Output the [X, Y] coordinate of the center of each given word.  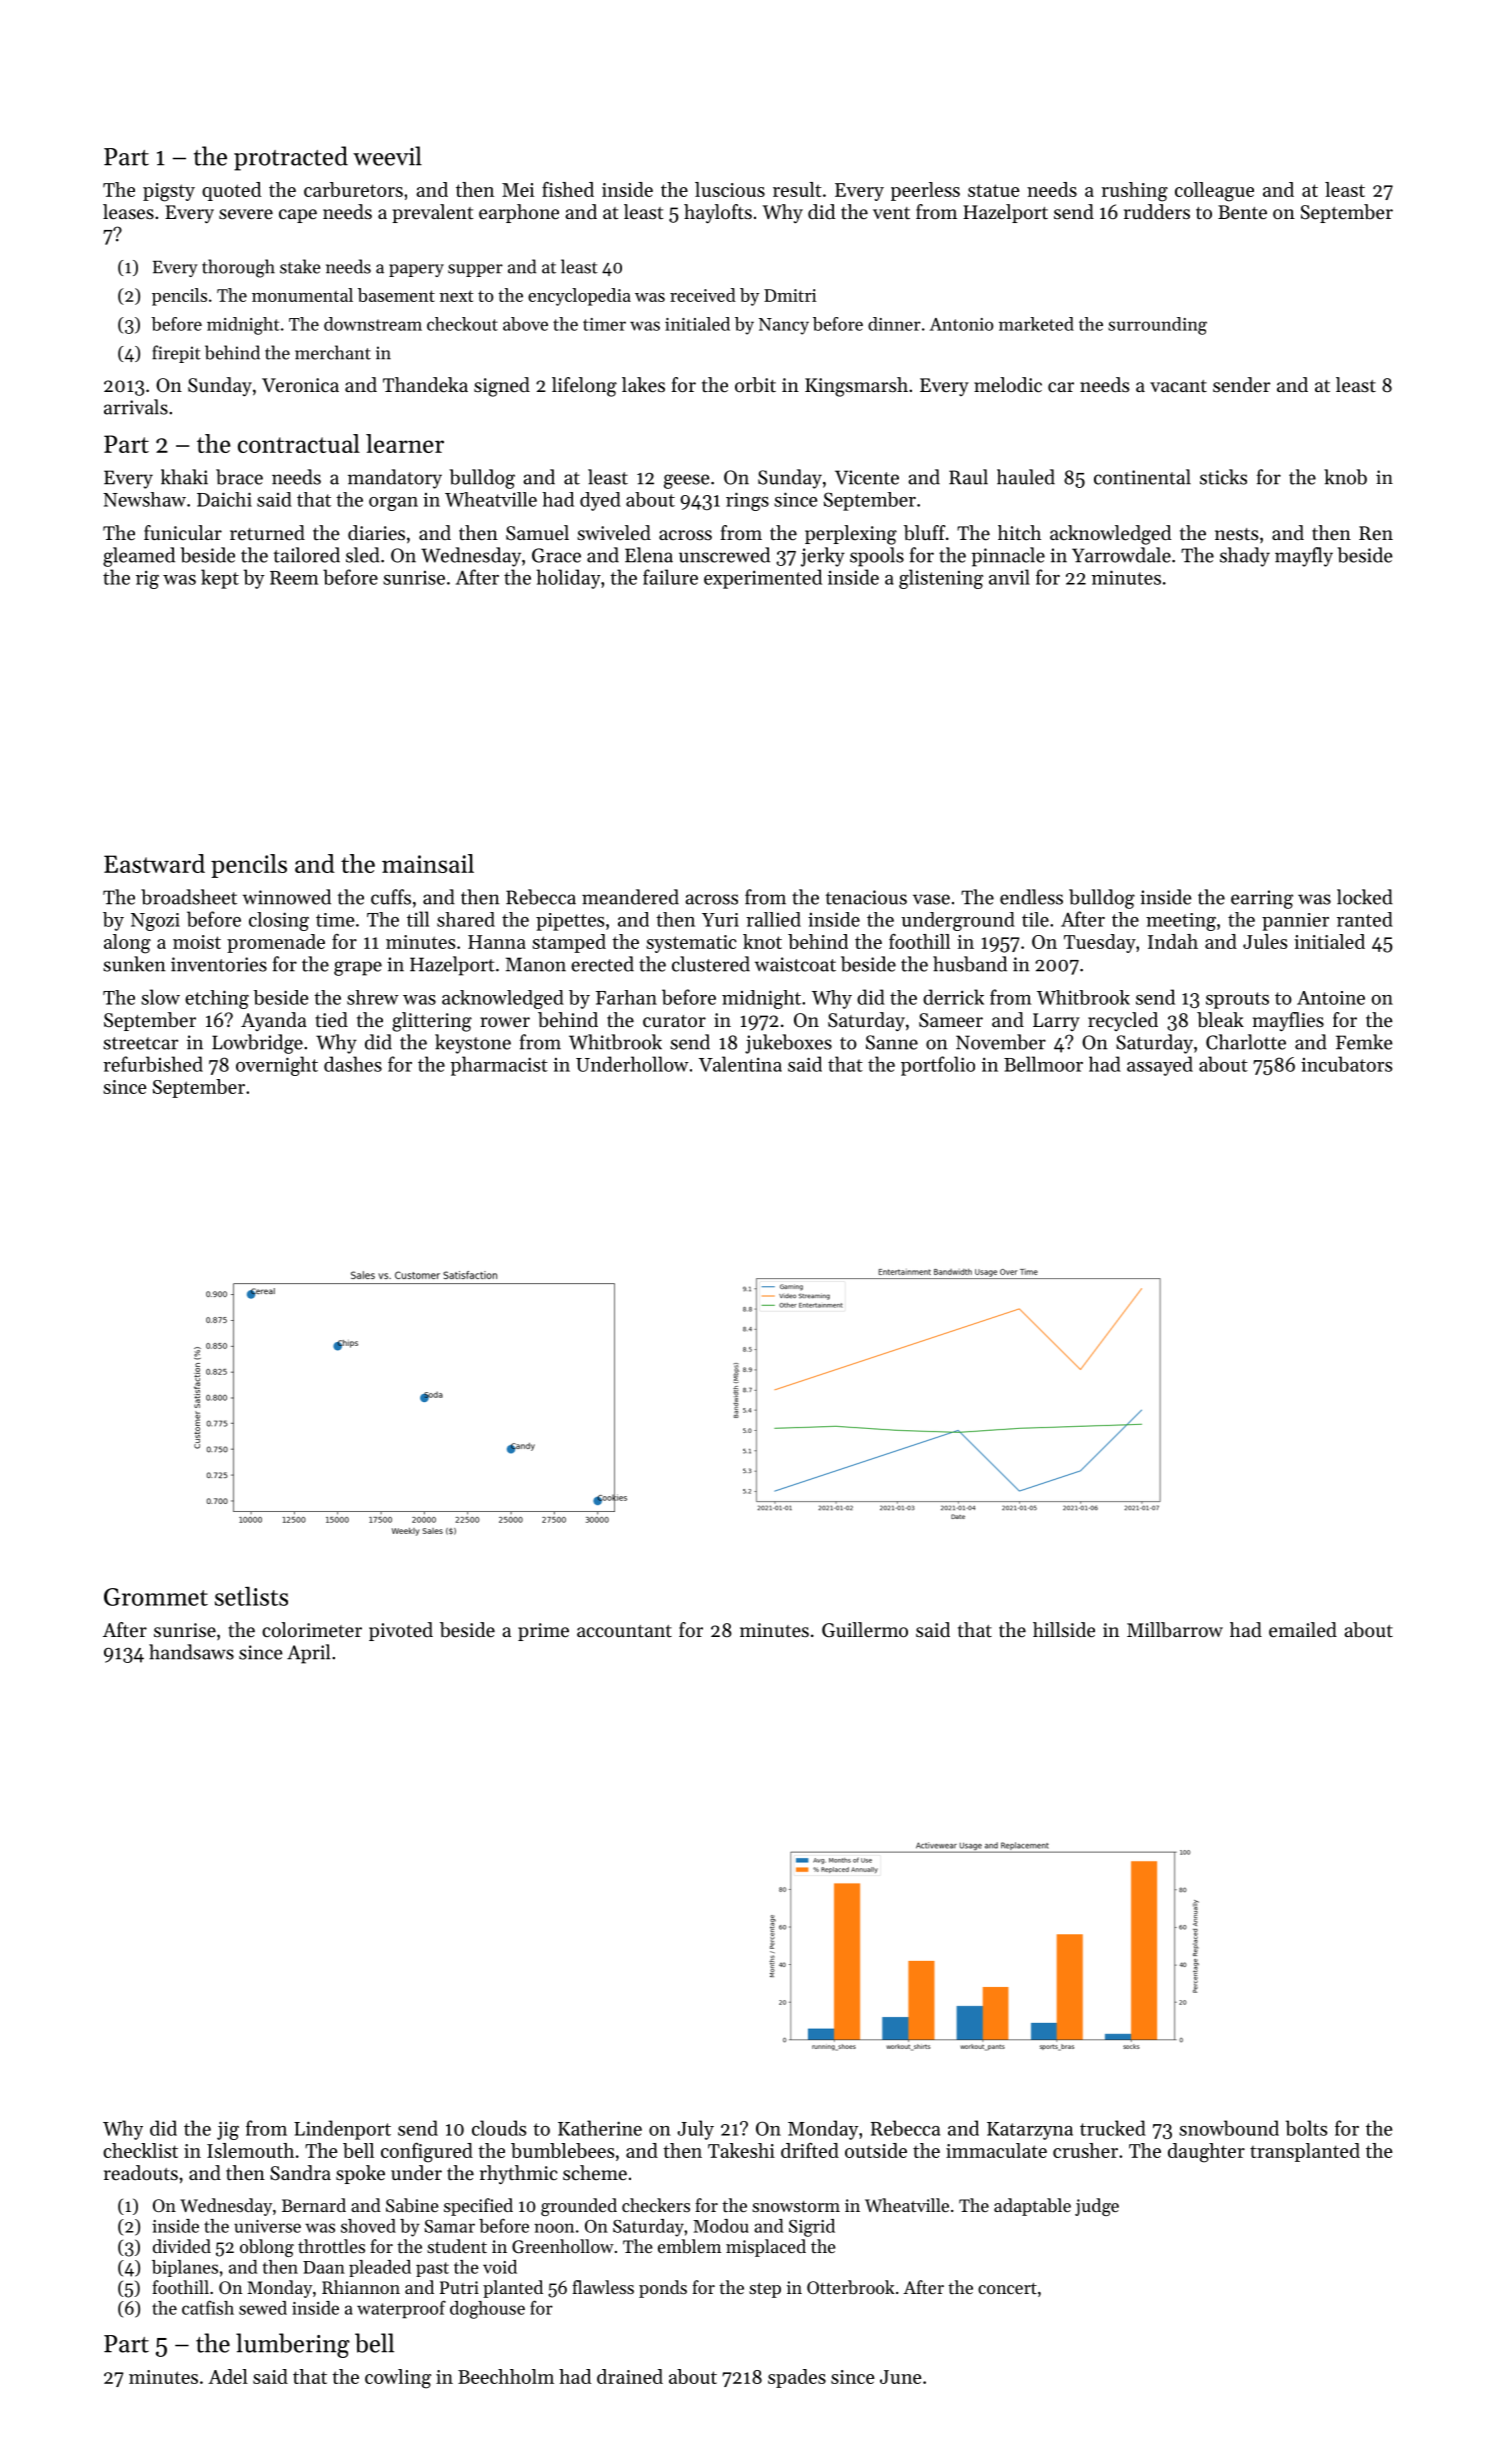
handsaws [191, 1652]
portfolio [938, 1066]
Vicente [867, 477]
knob [1345, 477]
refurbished [153, 1064]
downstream [373, 324]
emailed [1303, 1630]
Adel [228, 2376]
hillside [1064, 1630]
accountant [624, 1631]
